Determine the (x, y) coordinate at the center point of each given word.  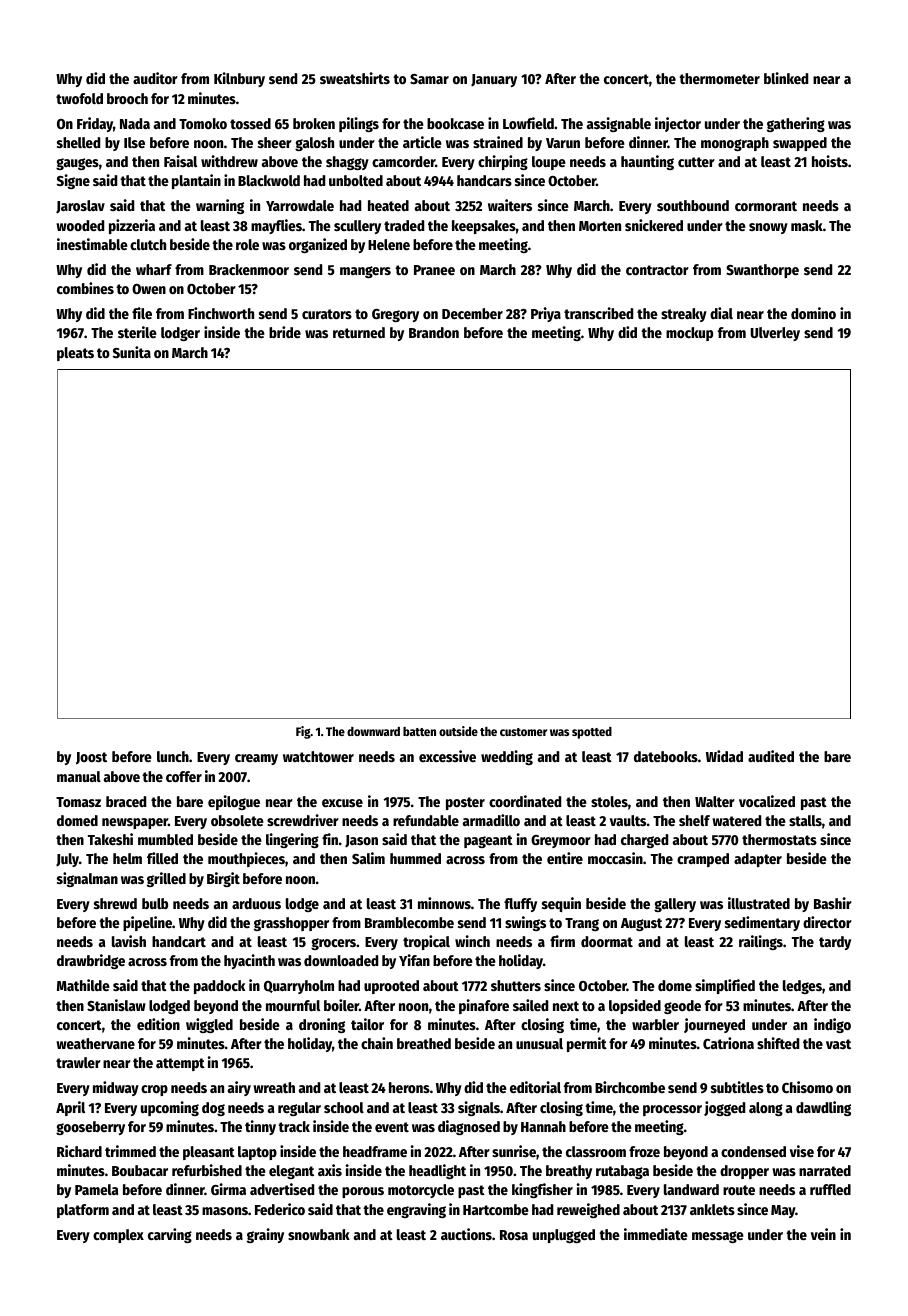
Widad (724, 756)
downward (373, 731)
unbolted (356, 180)
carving (170, 1235)
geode (682, 1007)
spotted (592, 733)
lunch (173, 756)
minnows (444, 903)
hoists (830, 161)
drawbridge (91, 961)
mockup (689, 334)
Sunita (132, 352)
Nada (135, 123)
